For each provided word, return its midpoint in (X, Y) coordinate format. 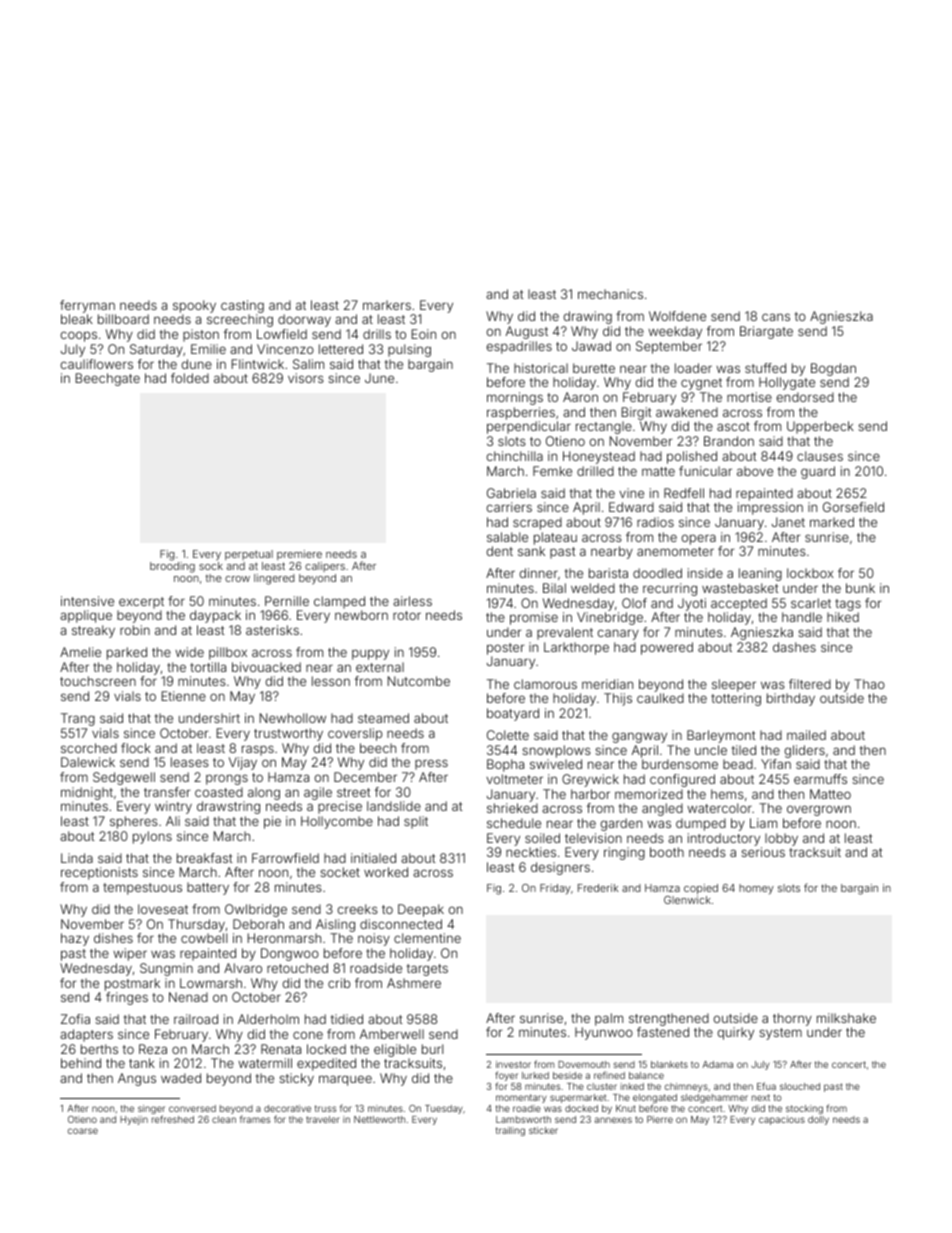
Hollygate (787, 383)
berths (99, 1049)
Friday (555, 889)
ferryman (87, 306)
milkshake (846, 1018)
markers (387, 305)
